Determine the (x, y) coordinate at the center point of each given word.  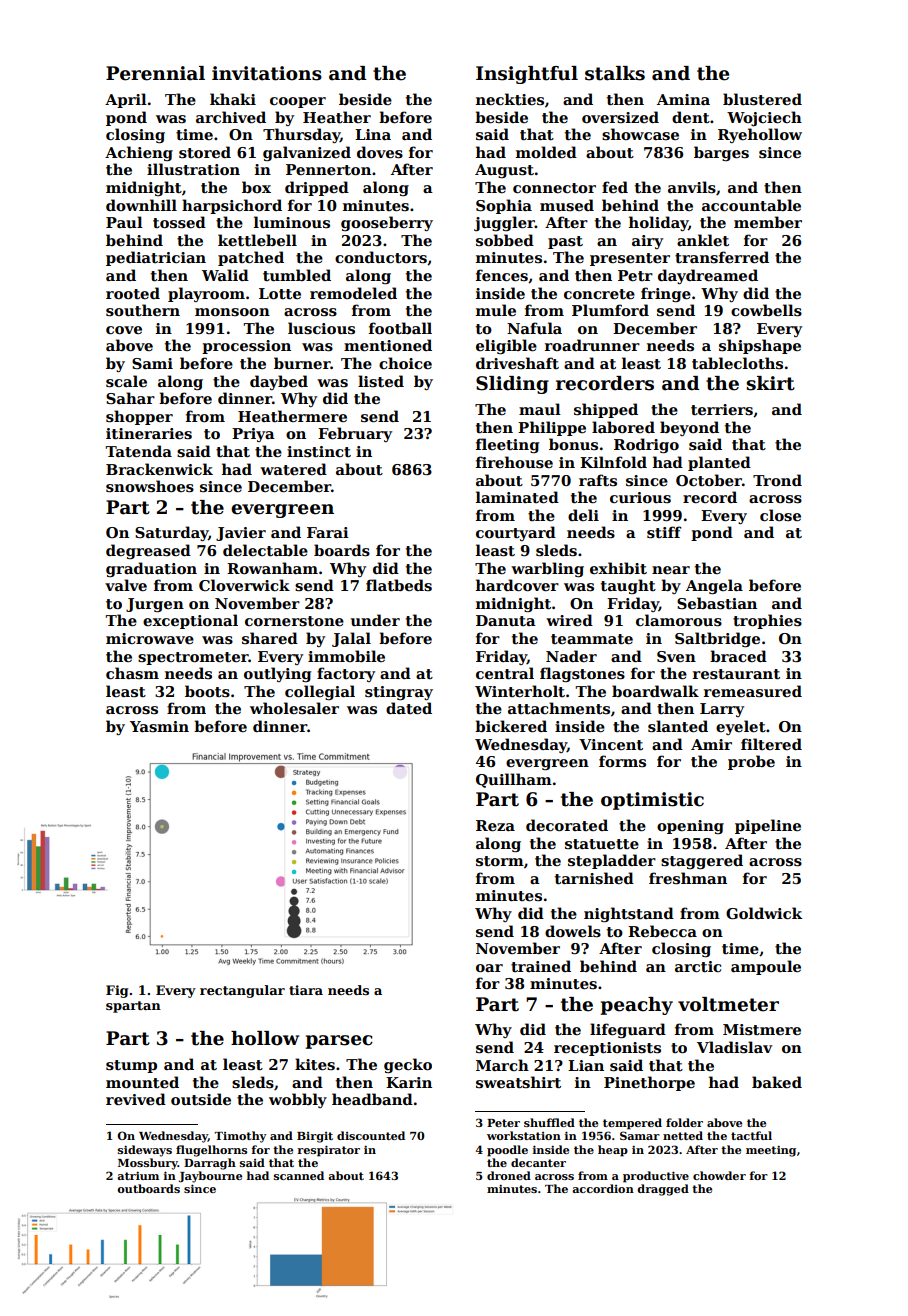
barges (721, 153)
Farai (328, 532)
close (780, 515)
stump (131, 1066)
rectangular (242, 991)
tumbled (297, 275)
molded (546, 152)
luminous (292, 222)
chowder (719, 1175)
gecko (408, 1065)
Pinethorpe (649, 1083)
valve (126, 585)
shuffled (549, 1122)
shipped (606, 410)
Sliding (512, 385)
